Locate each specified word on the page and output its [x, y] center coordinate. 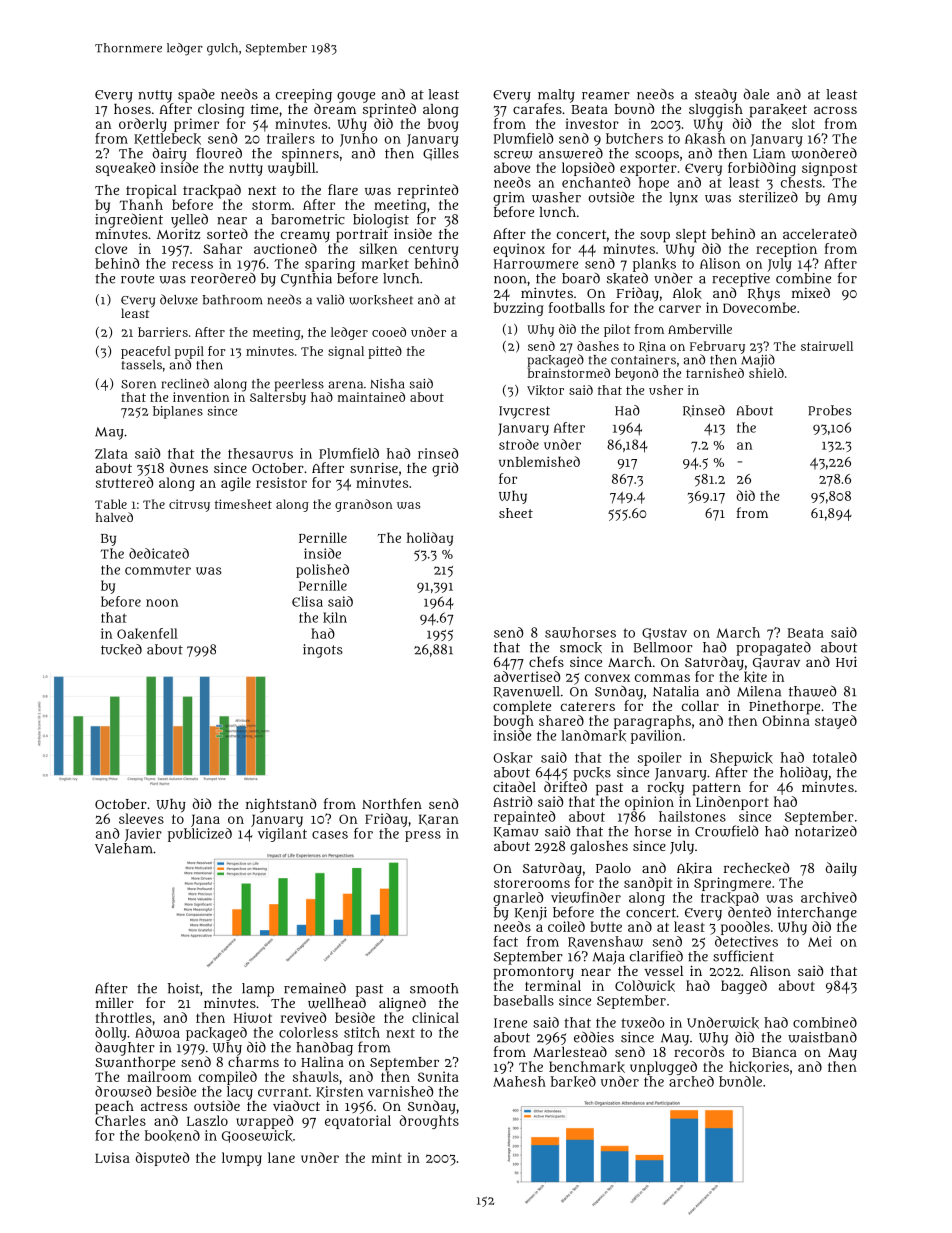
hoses [132, 109]
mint [387, 1157]
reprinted [428, 191]
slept [691, 236]
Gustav [664, 634]
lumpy [242, 1159]
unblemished [539, 461]
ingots [323, 651]
